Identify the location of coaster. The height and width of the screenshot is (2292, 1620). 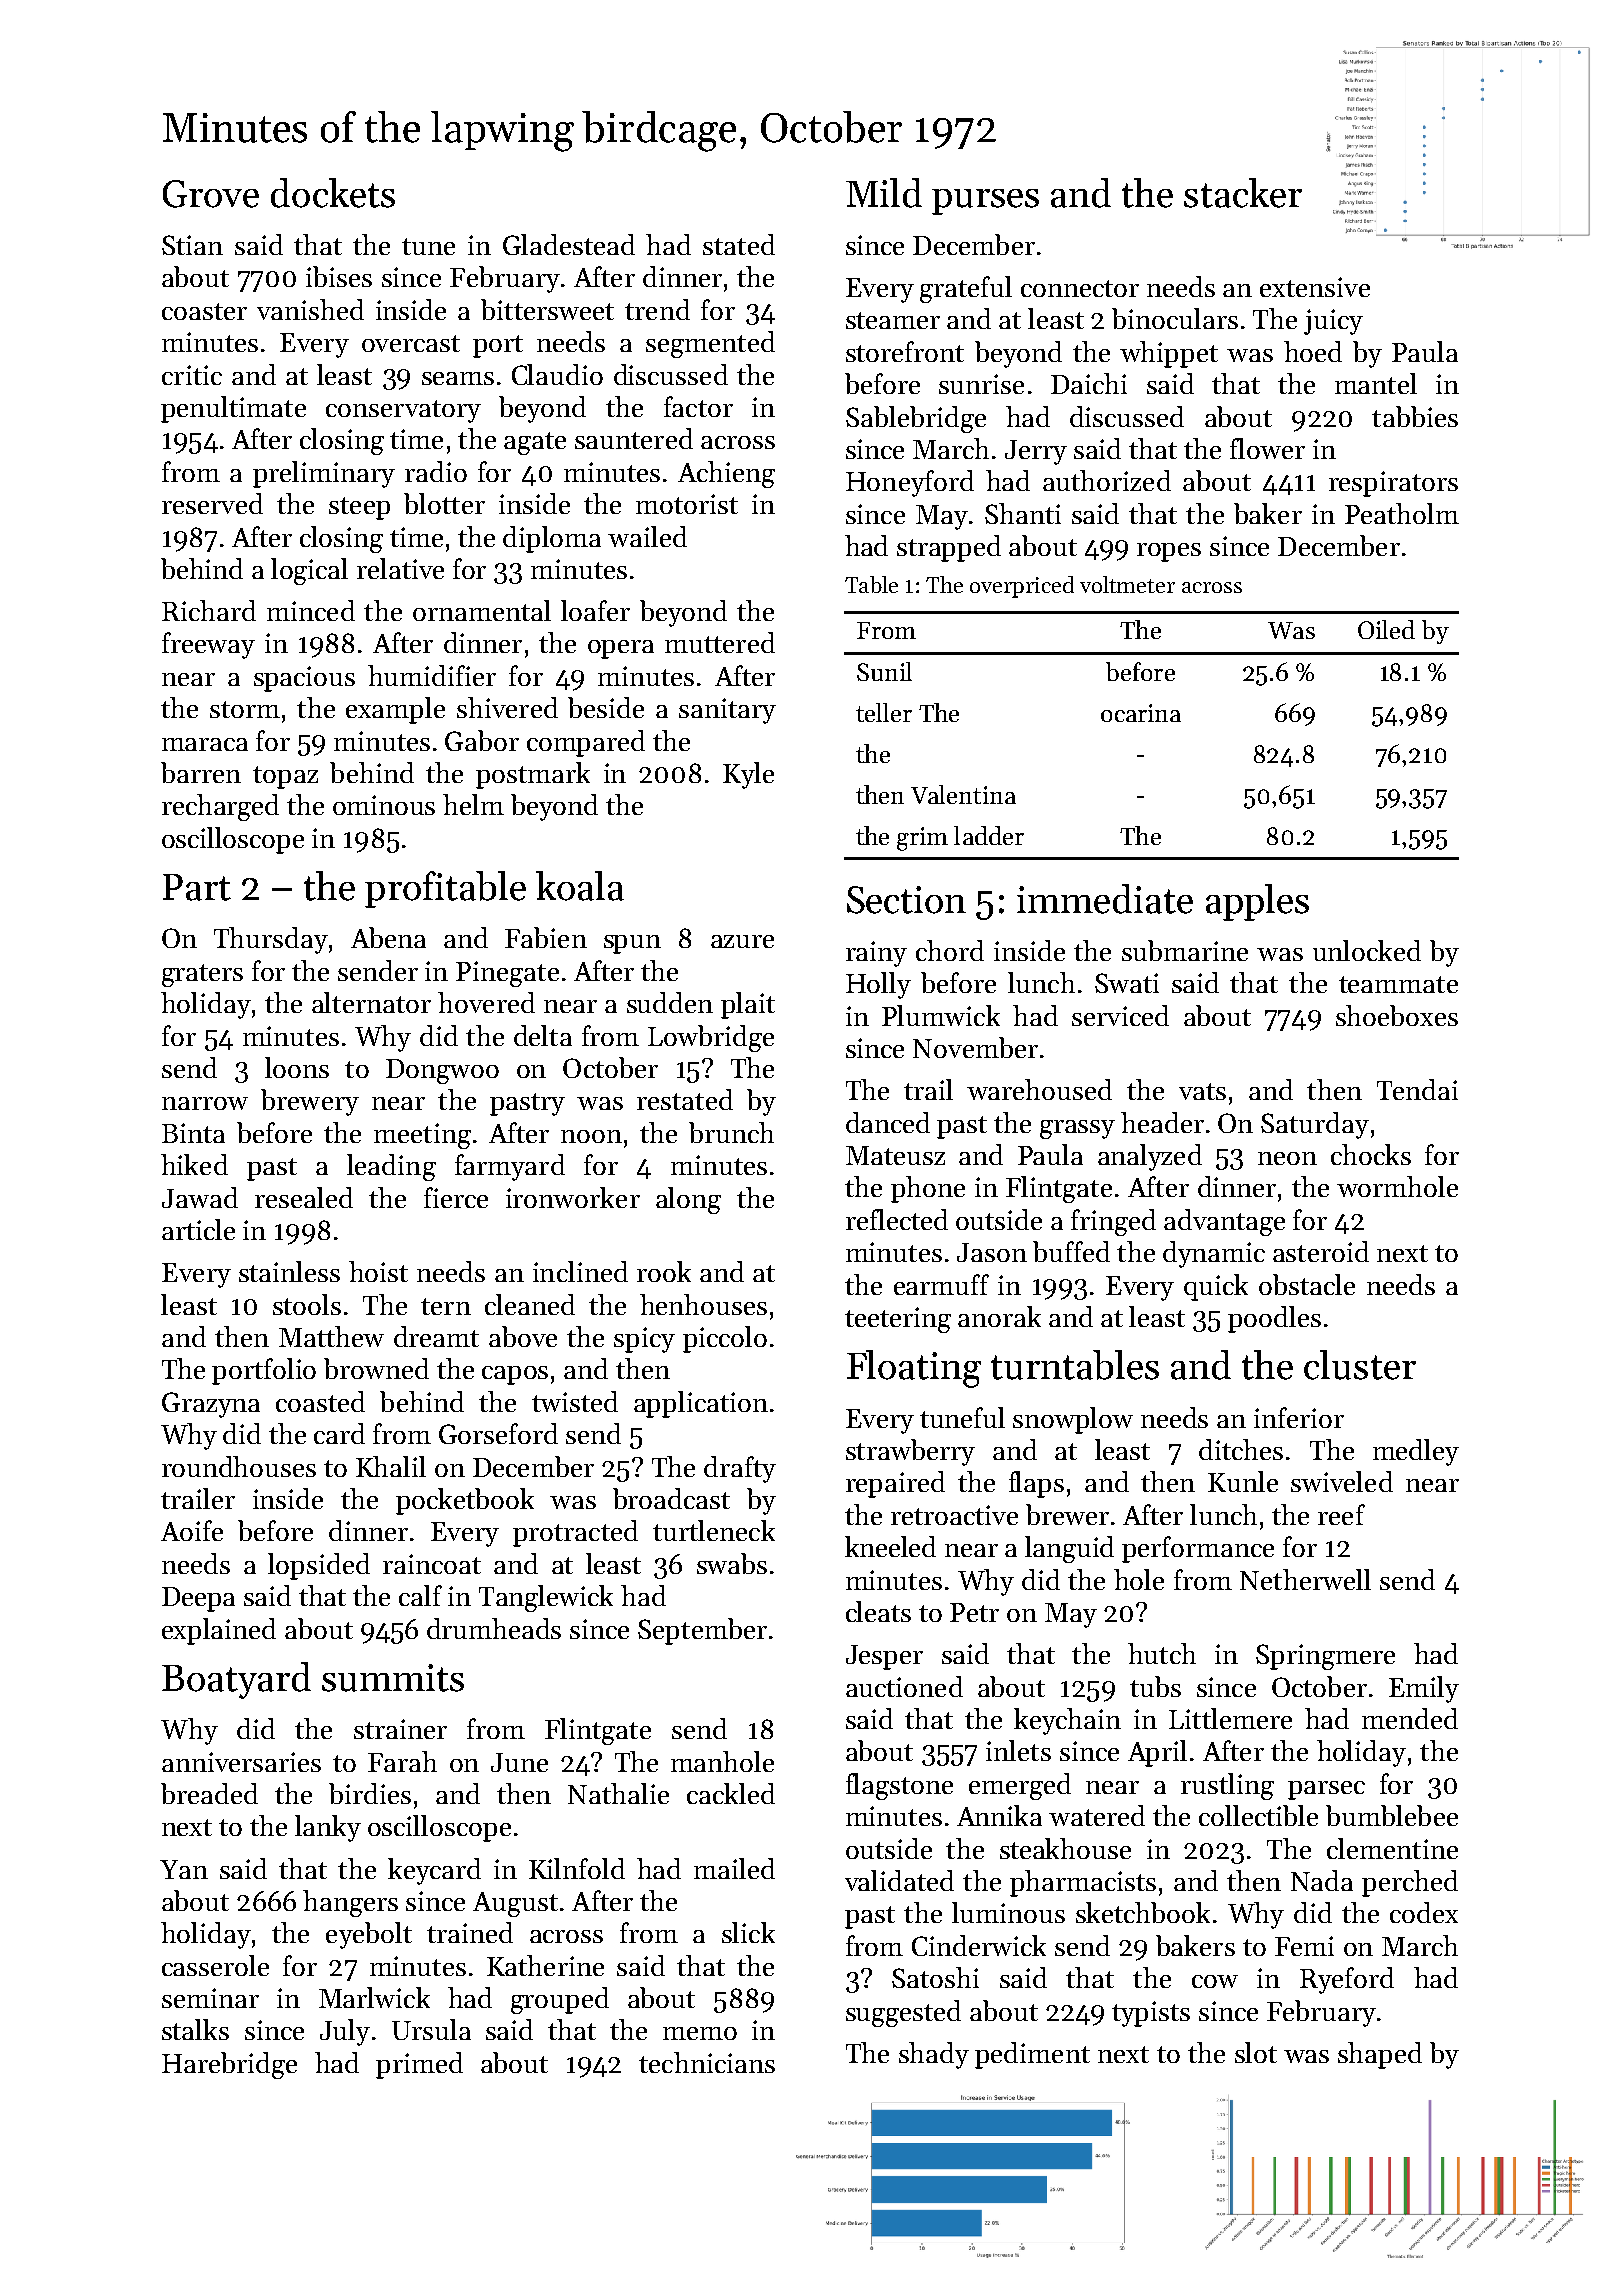
(204, 311).
